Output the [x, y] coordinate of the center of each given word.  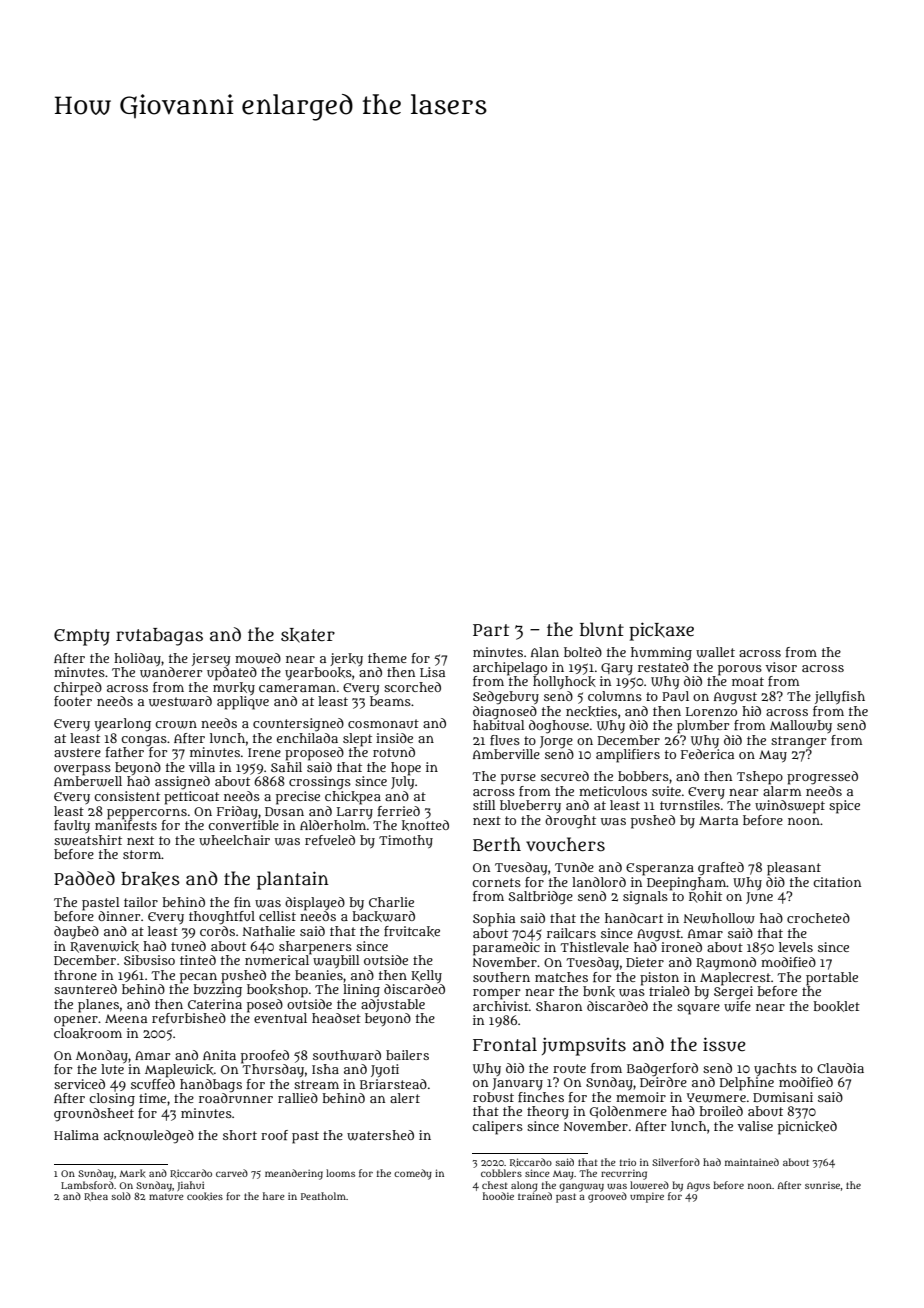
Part [491, 630]
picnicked [807, 1128]
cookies [205, 1196]
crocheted [818, 918]
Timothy [406, 841]
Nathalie [269, 931]
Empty [82, 637]
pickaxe [661, 631]
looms [340, 1173]
